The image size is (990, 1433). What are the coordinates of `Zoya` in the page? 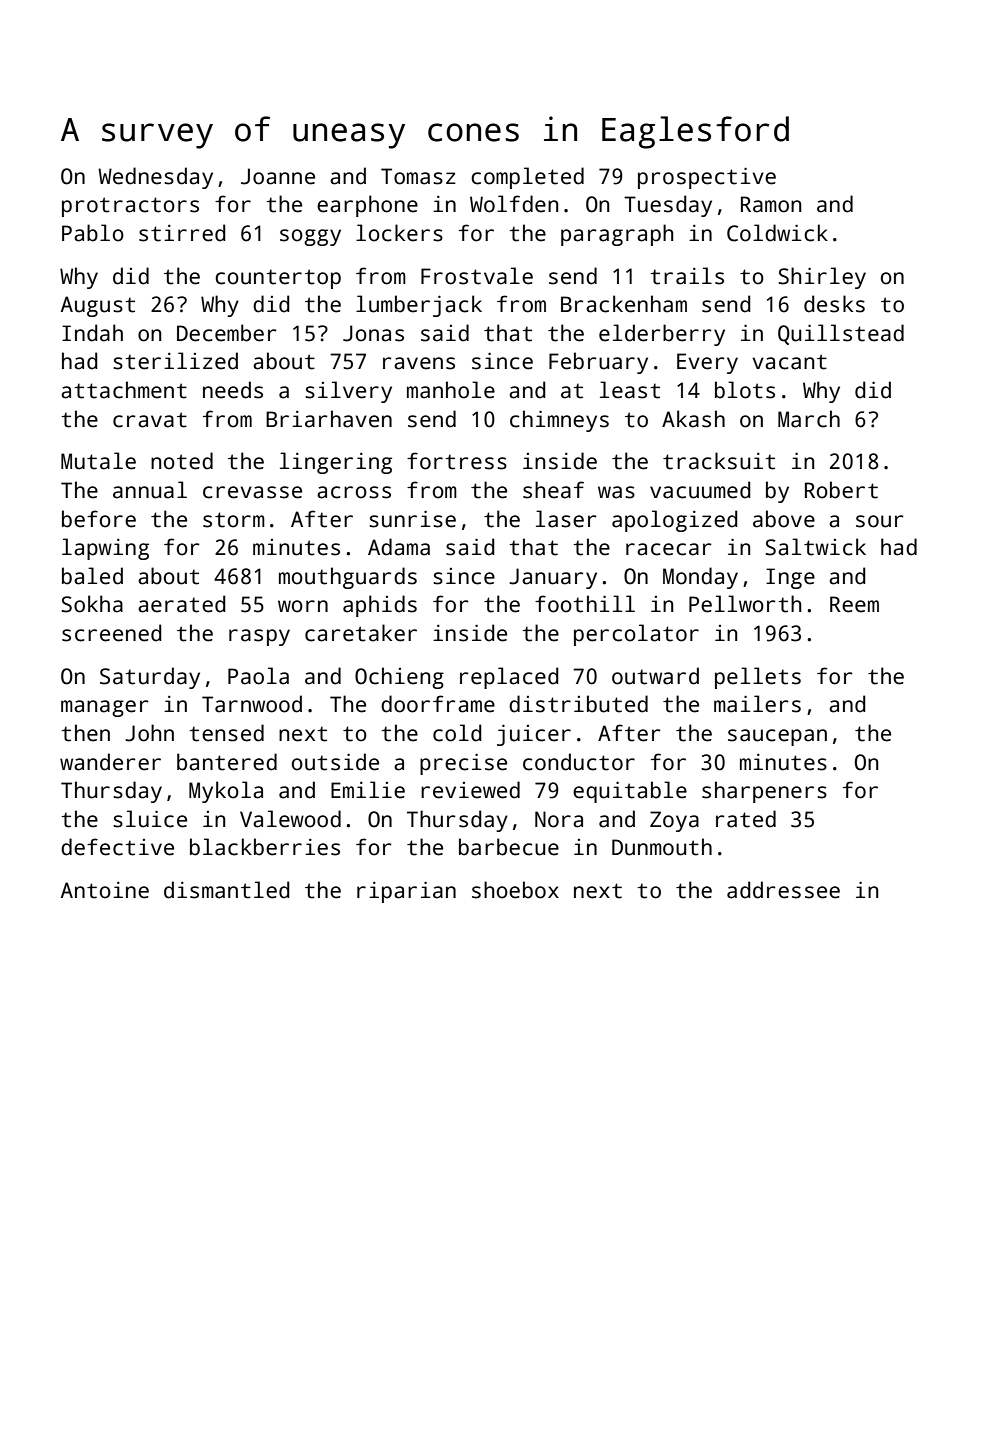 It's located at (674, 821).
